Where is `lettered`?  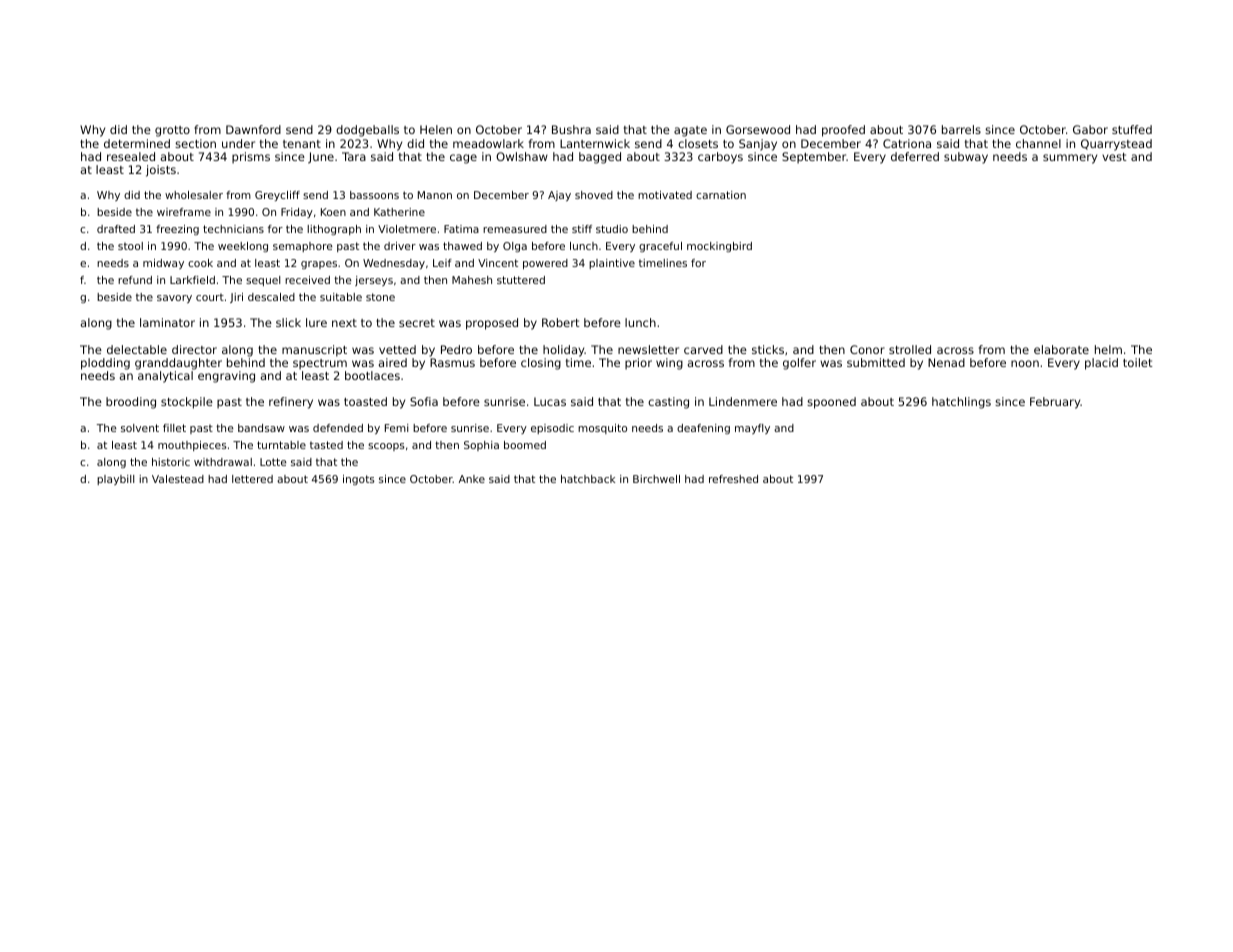
lettered is located at coordinates (252, 479).
